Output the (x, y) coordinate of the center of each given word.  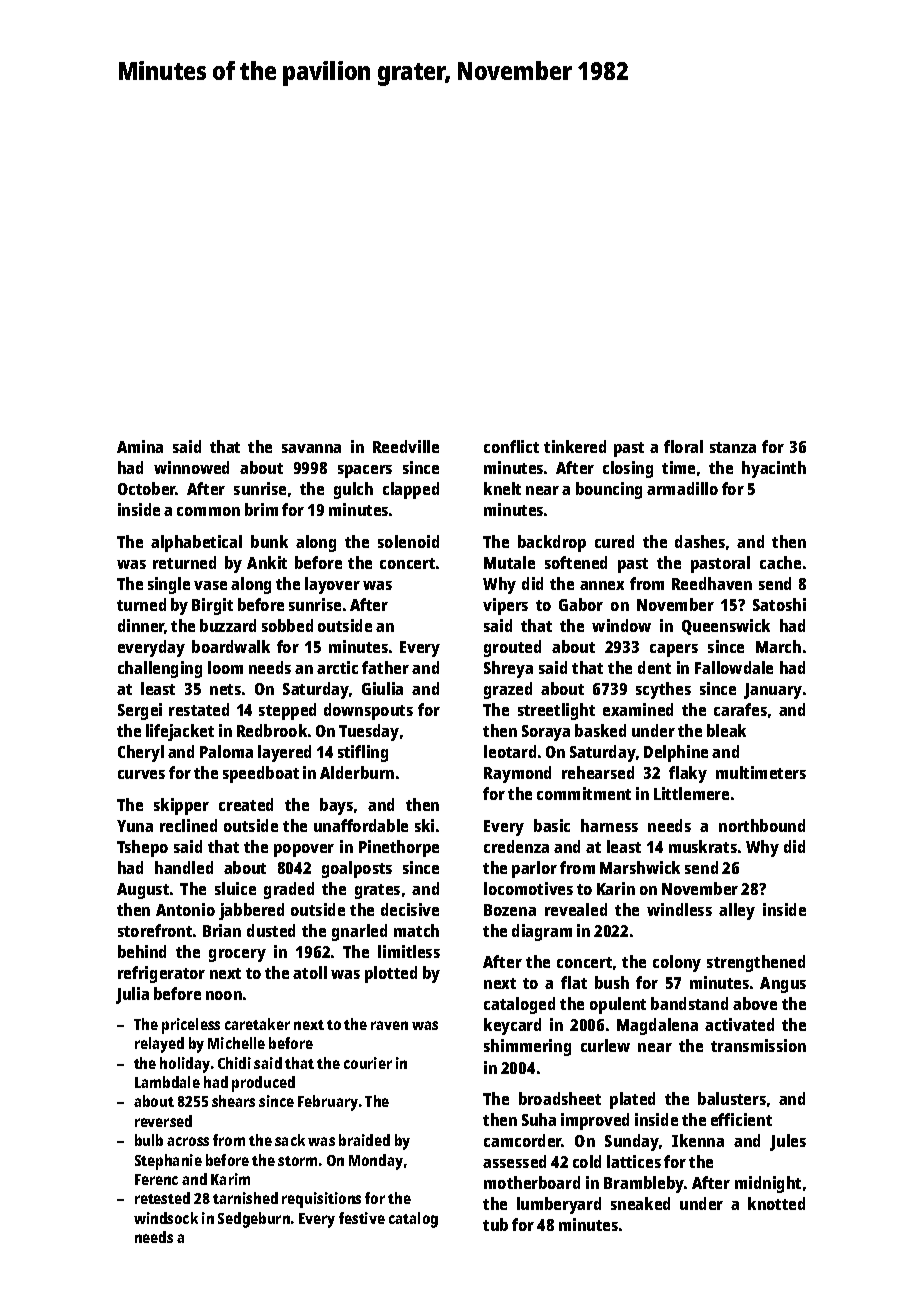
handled (184, 867)
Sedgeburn (254, 1220)
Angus (783, 985)
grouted (512, 648)
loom (225, 667)
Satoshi (779, 604)
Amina (140, 446)
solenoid (408, 541)
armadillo (682, 488)
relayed (159, 1045)
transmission (758, 1045)
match (416, 930)
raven (389, 1025)
